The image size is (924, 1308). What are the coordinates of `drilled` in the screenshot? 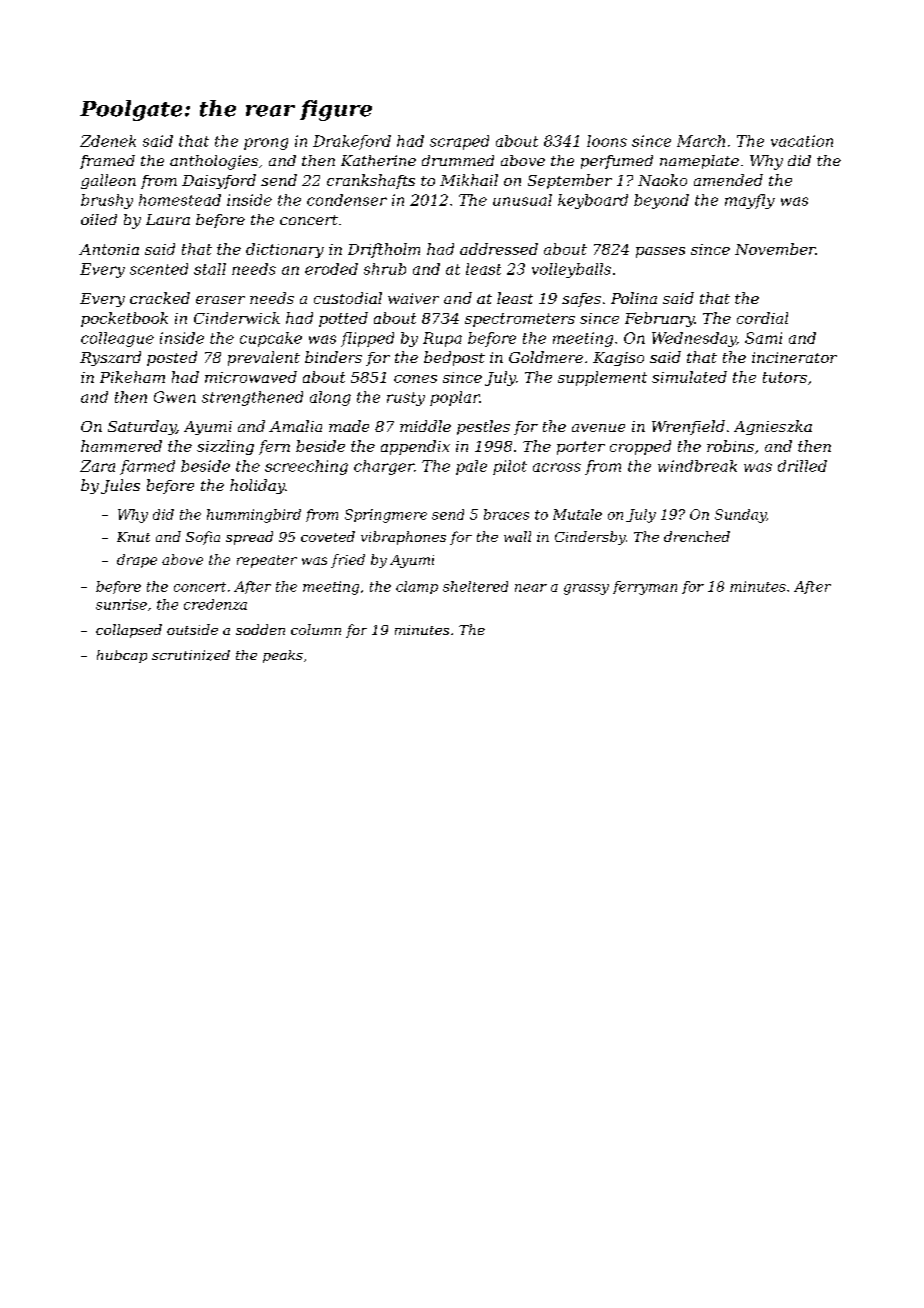 It's located at (802, 466).
